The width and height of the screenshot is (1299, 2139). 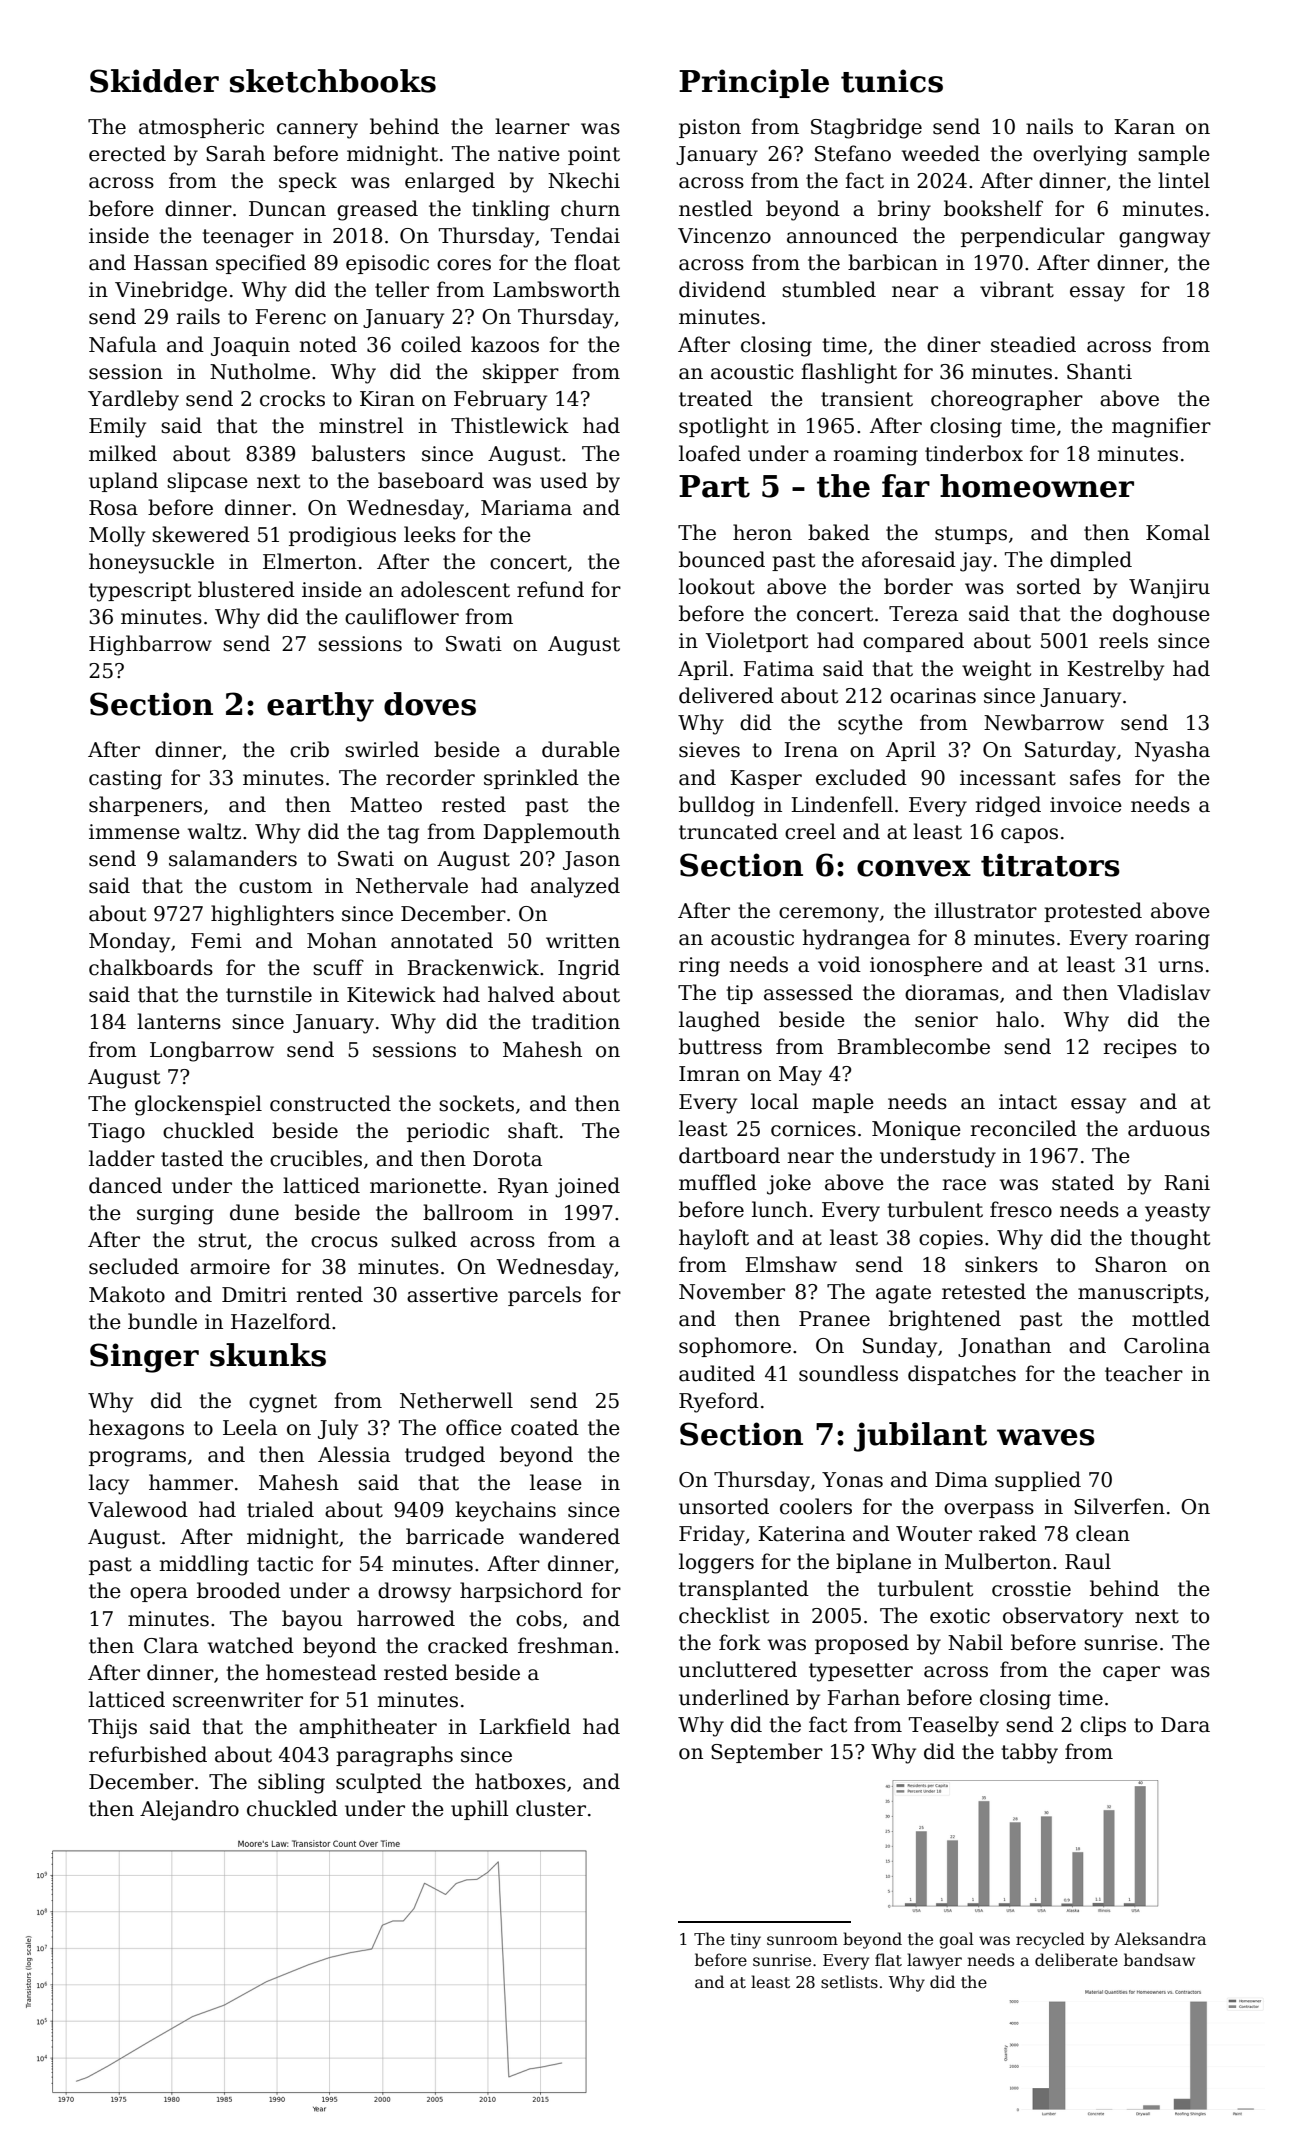 I want to click on intact, so click(x=1028, y=1102).
